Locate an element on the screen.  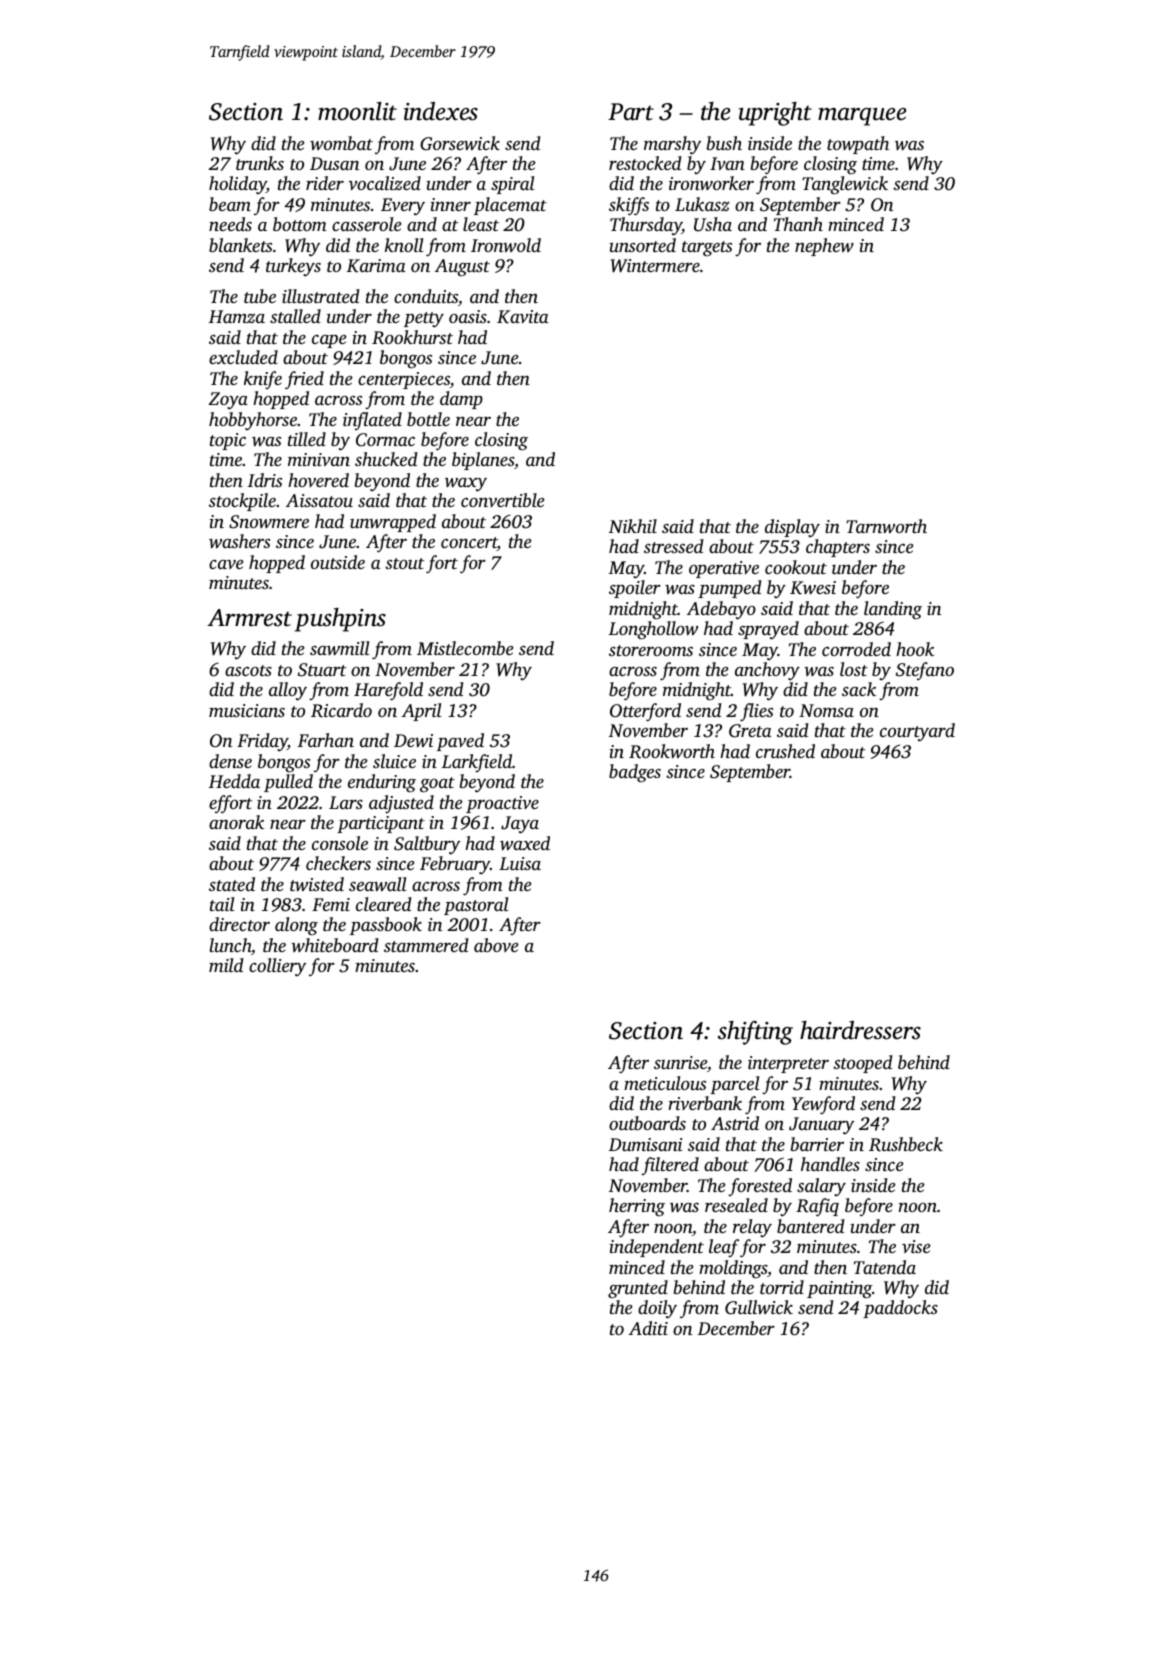
outboards is located at coordinates (647, 1123).
